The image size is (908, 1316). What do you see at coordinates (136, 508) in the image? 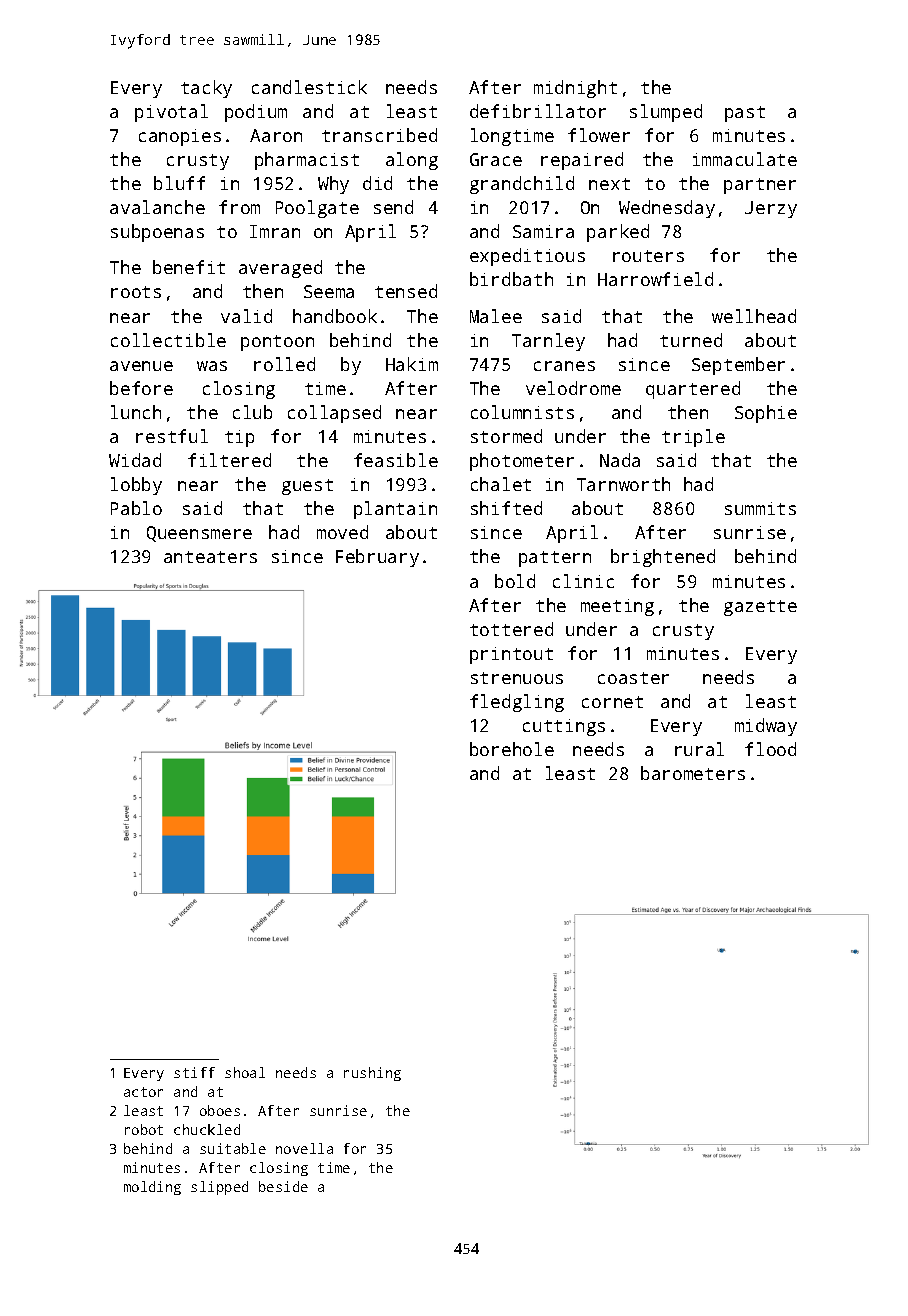
I see `Pablo` at bounding box center [136, 508].
